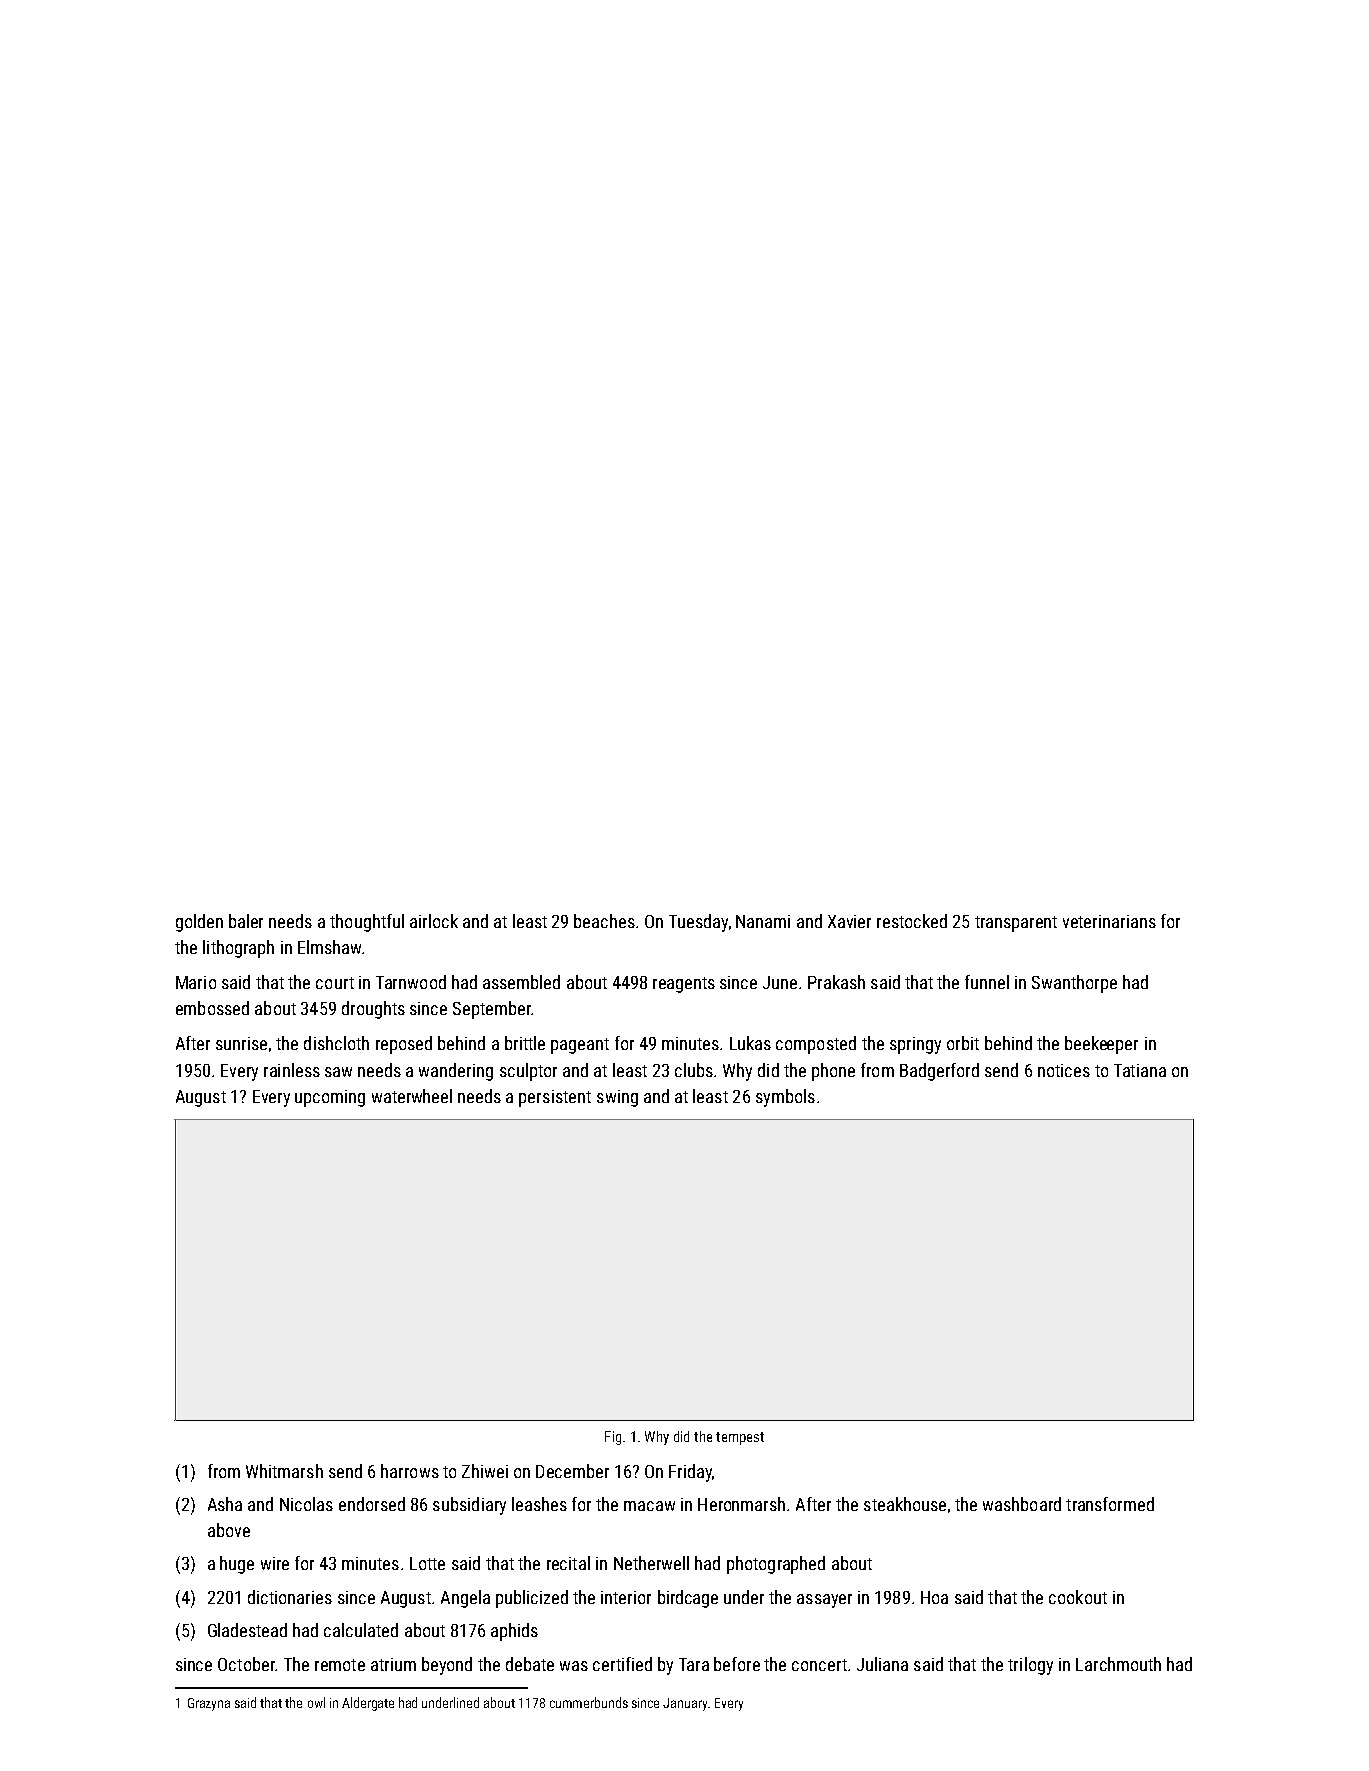 The width and height of the document is (1369, 1771). Describe the element at coordinates (555, 1098) in the document. I see `persistent` at that location.
